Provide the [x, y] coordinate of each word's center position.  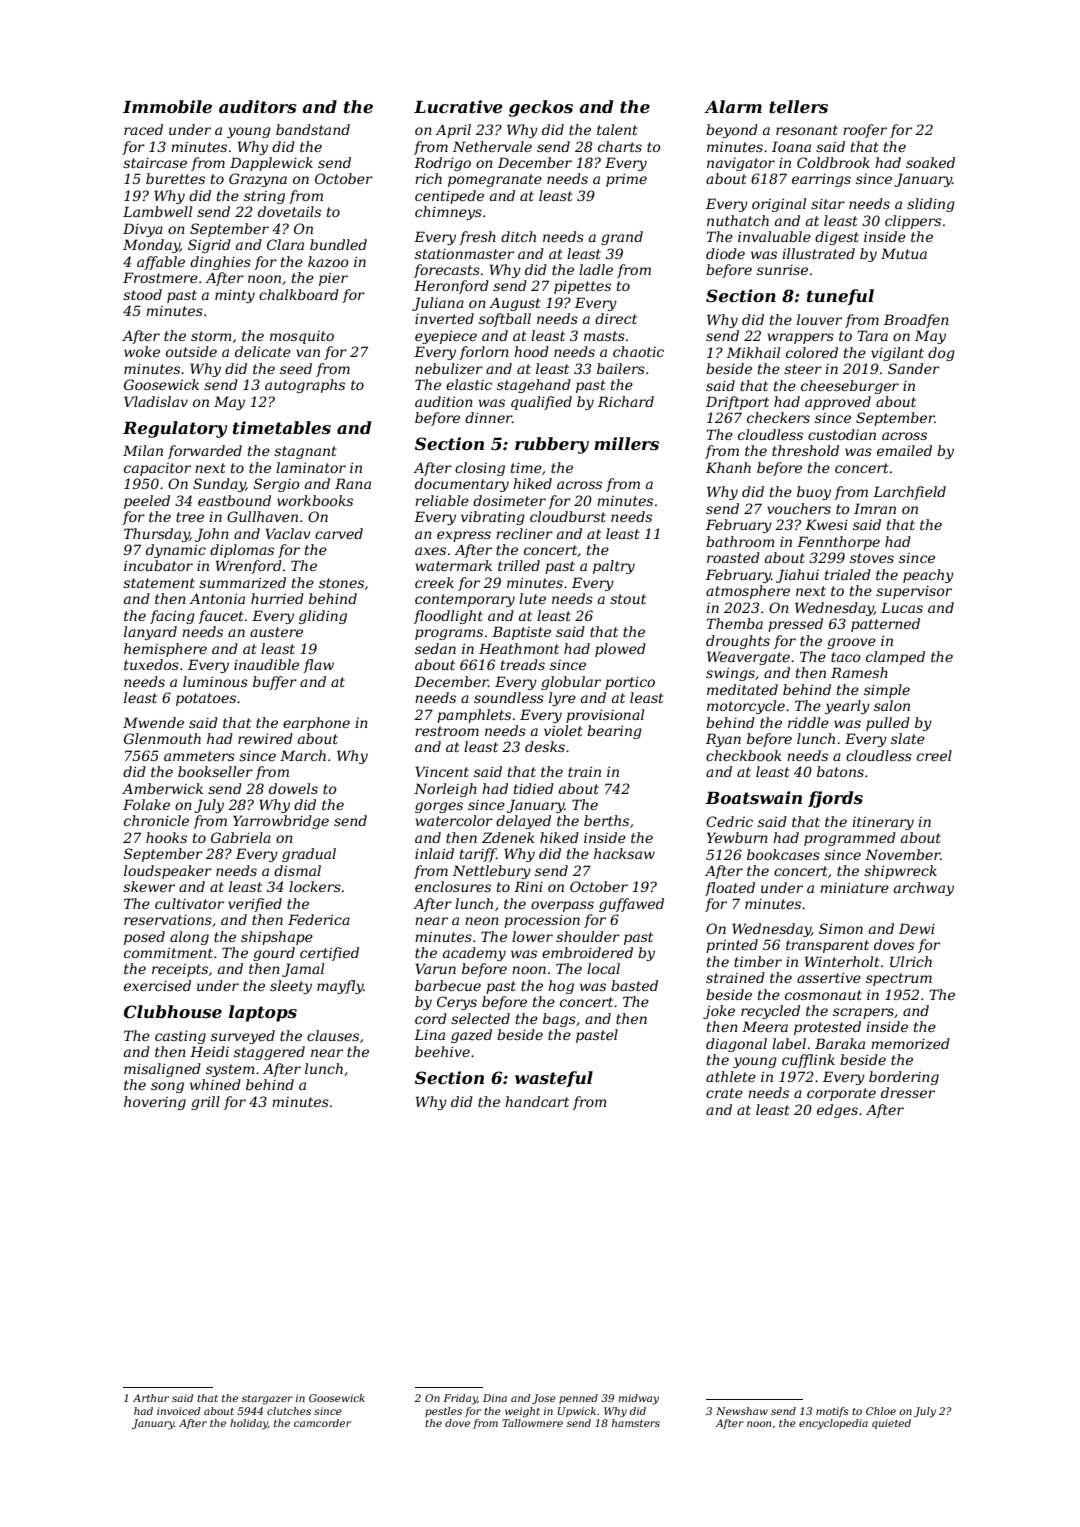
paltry [614, 567]
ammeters [199, 756]
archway [924, 889]
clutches [289, 1411]
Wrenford [249, 567]
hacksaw [624, 853]
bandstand [313, 129]
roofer [865, 131]
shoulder [588, 936]
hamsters [636, 1423]
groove [851, 643]
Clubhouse [173, 1011]
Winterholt [842, 961]
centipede [449, 197]
